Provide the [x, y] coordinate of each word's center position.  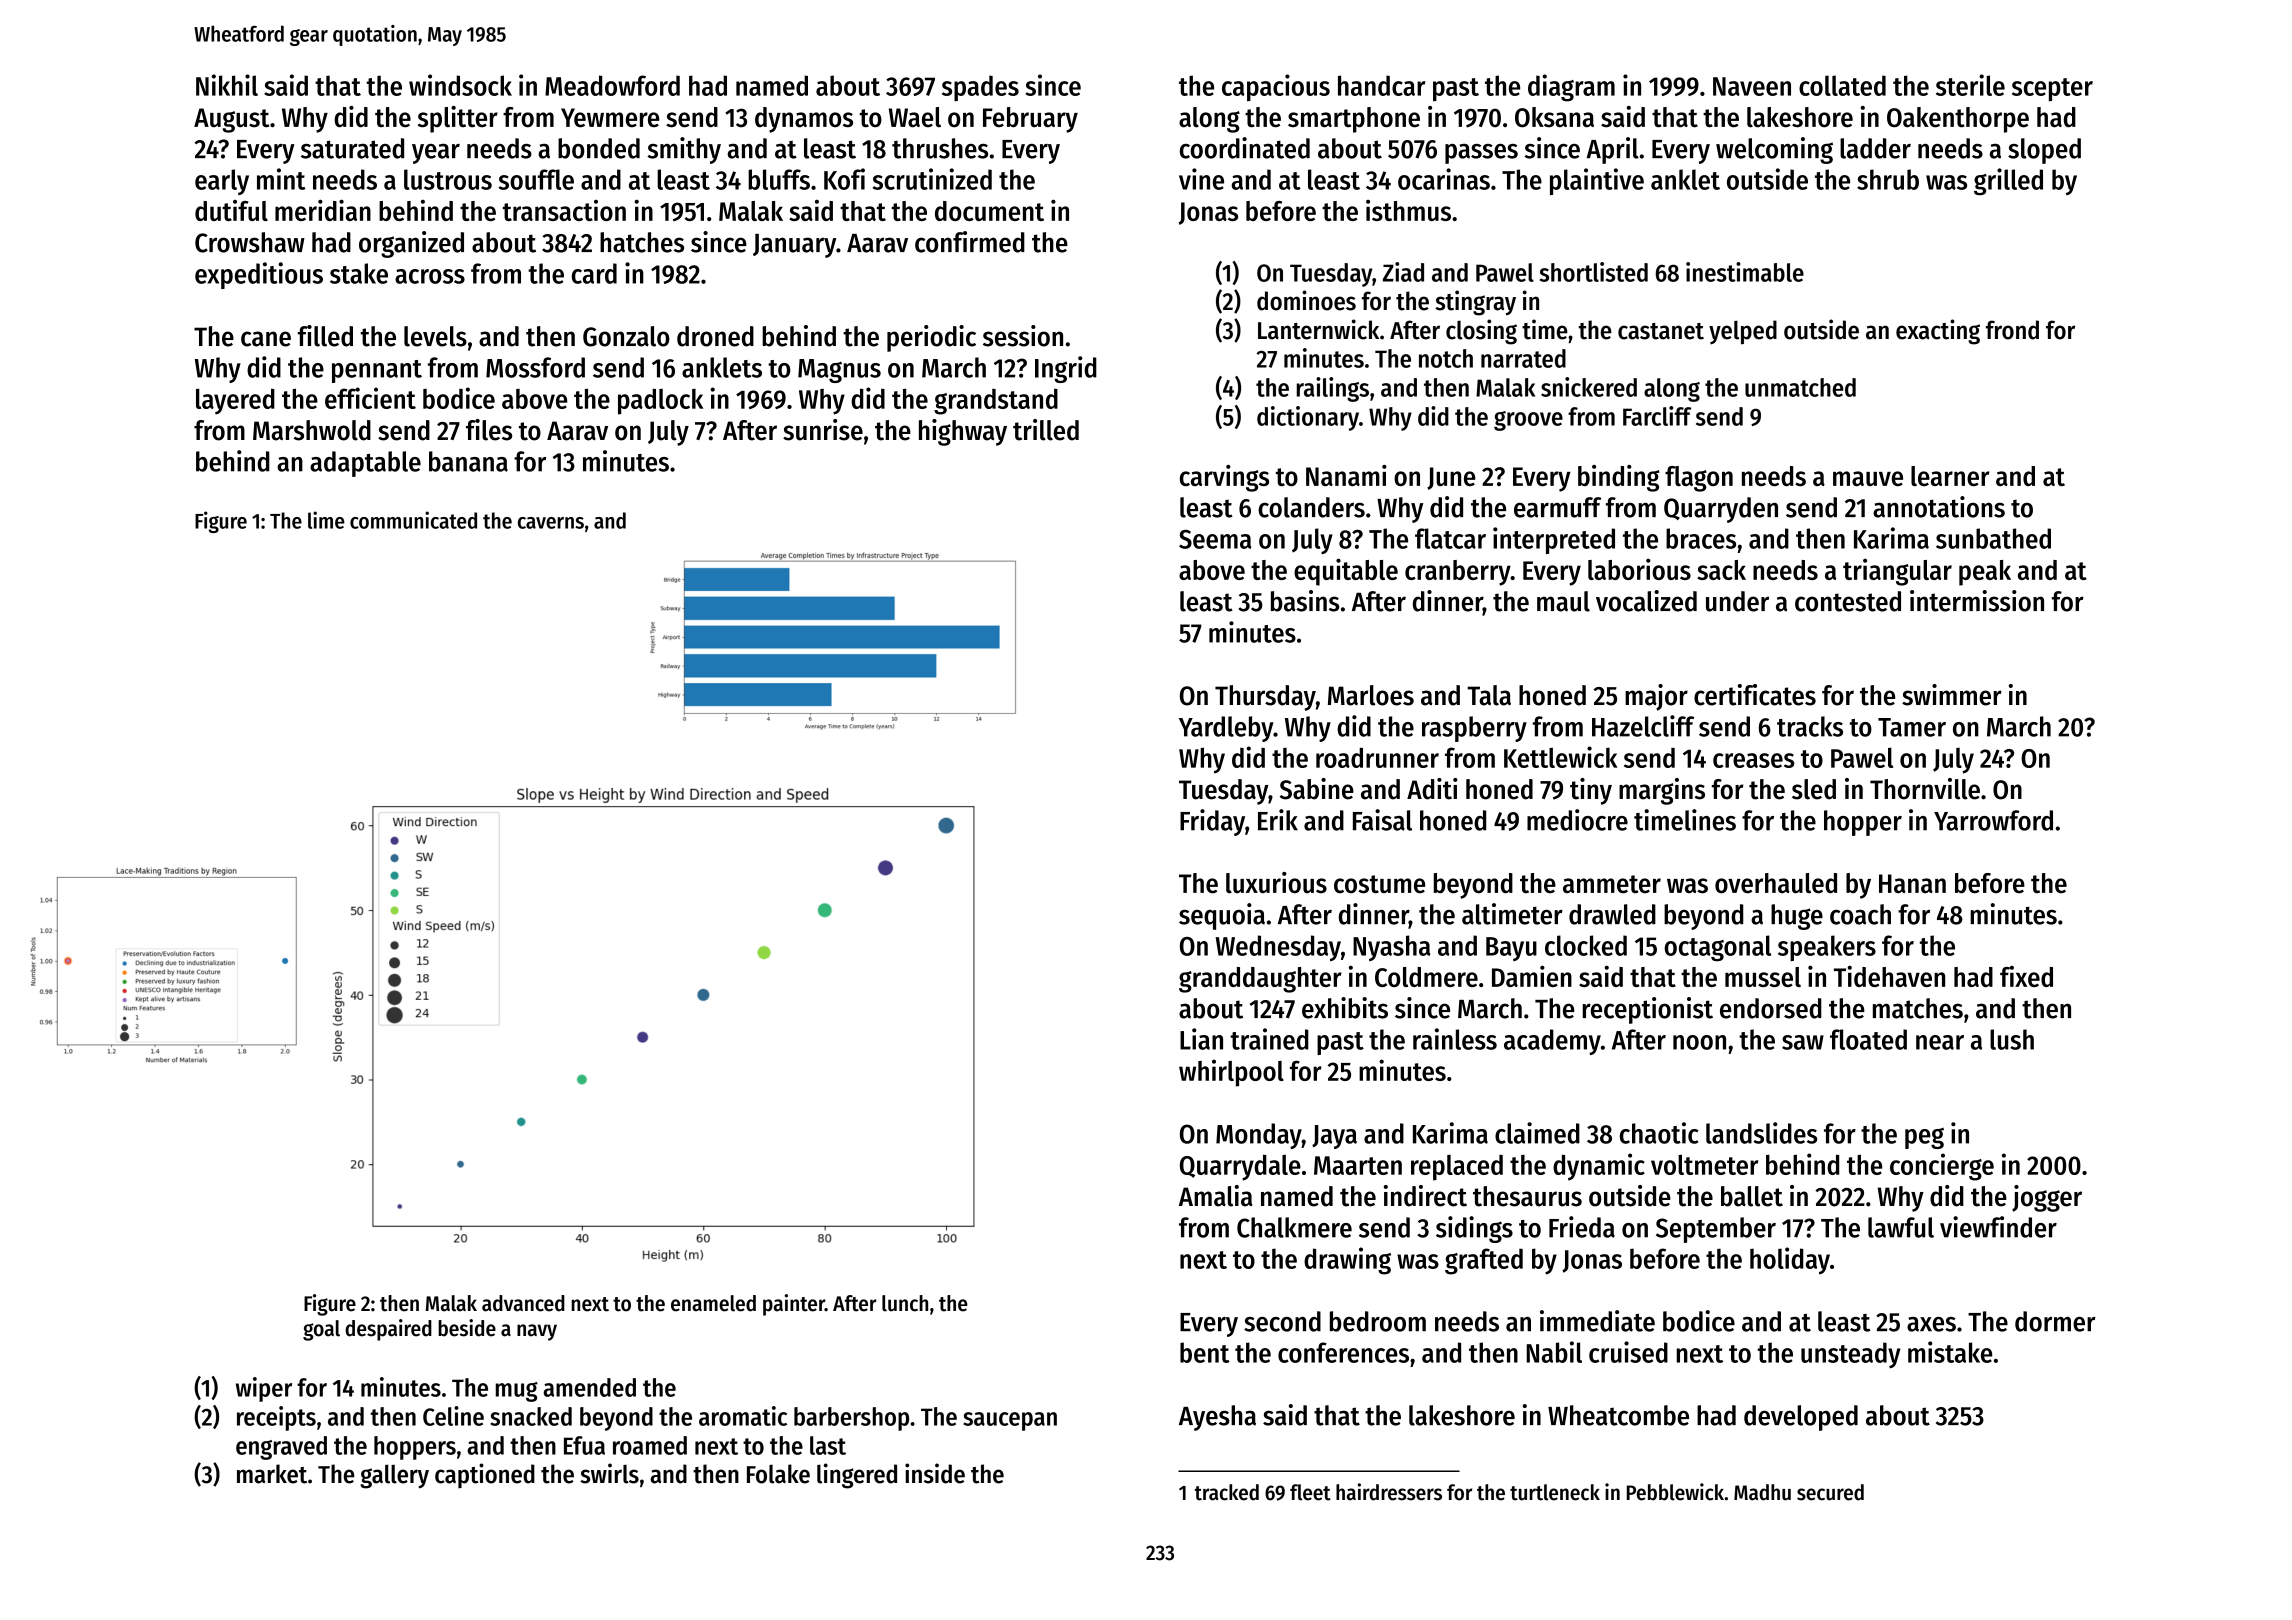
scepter [2052, 90]
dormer [2055, 1321]
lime [326, 520]
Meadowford [612, 85]
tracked [1226, 1492]
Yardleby [1226, 729]
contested [1848, 601]
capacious [1276, 88]
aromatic [743, 1416]
